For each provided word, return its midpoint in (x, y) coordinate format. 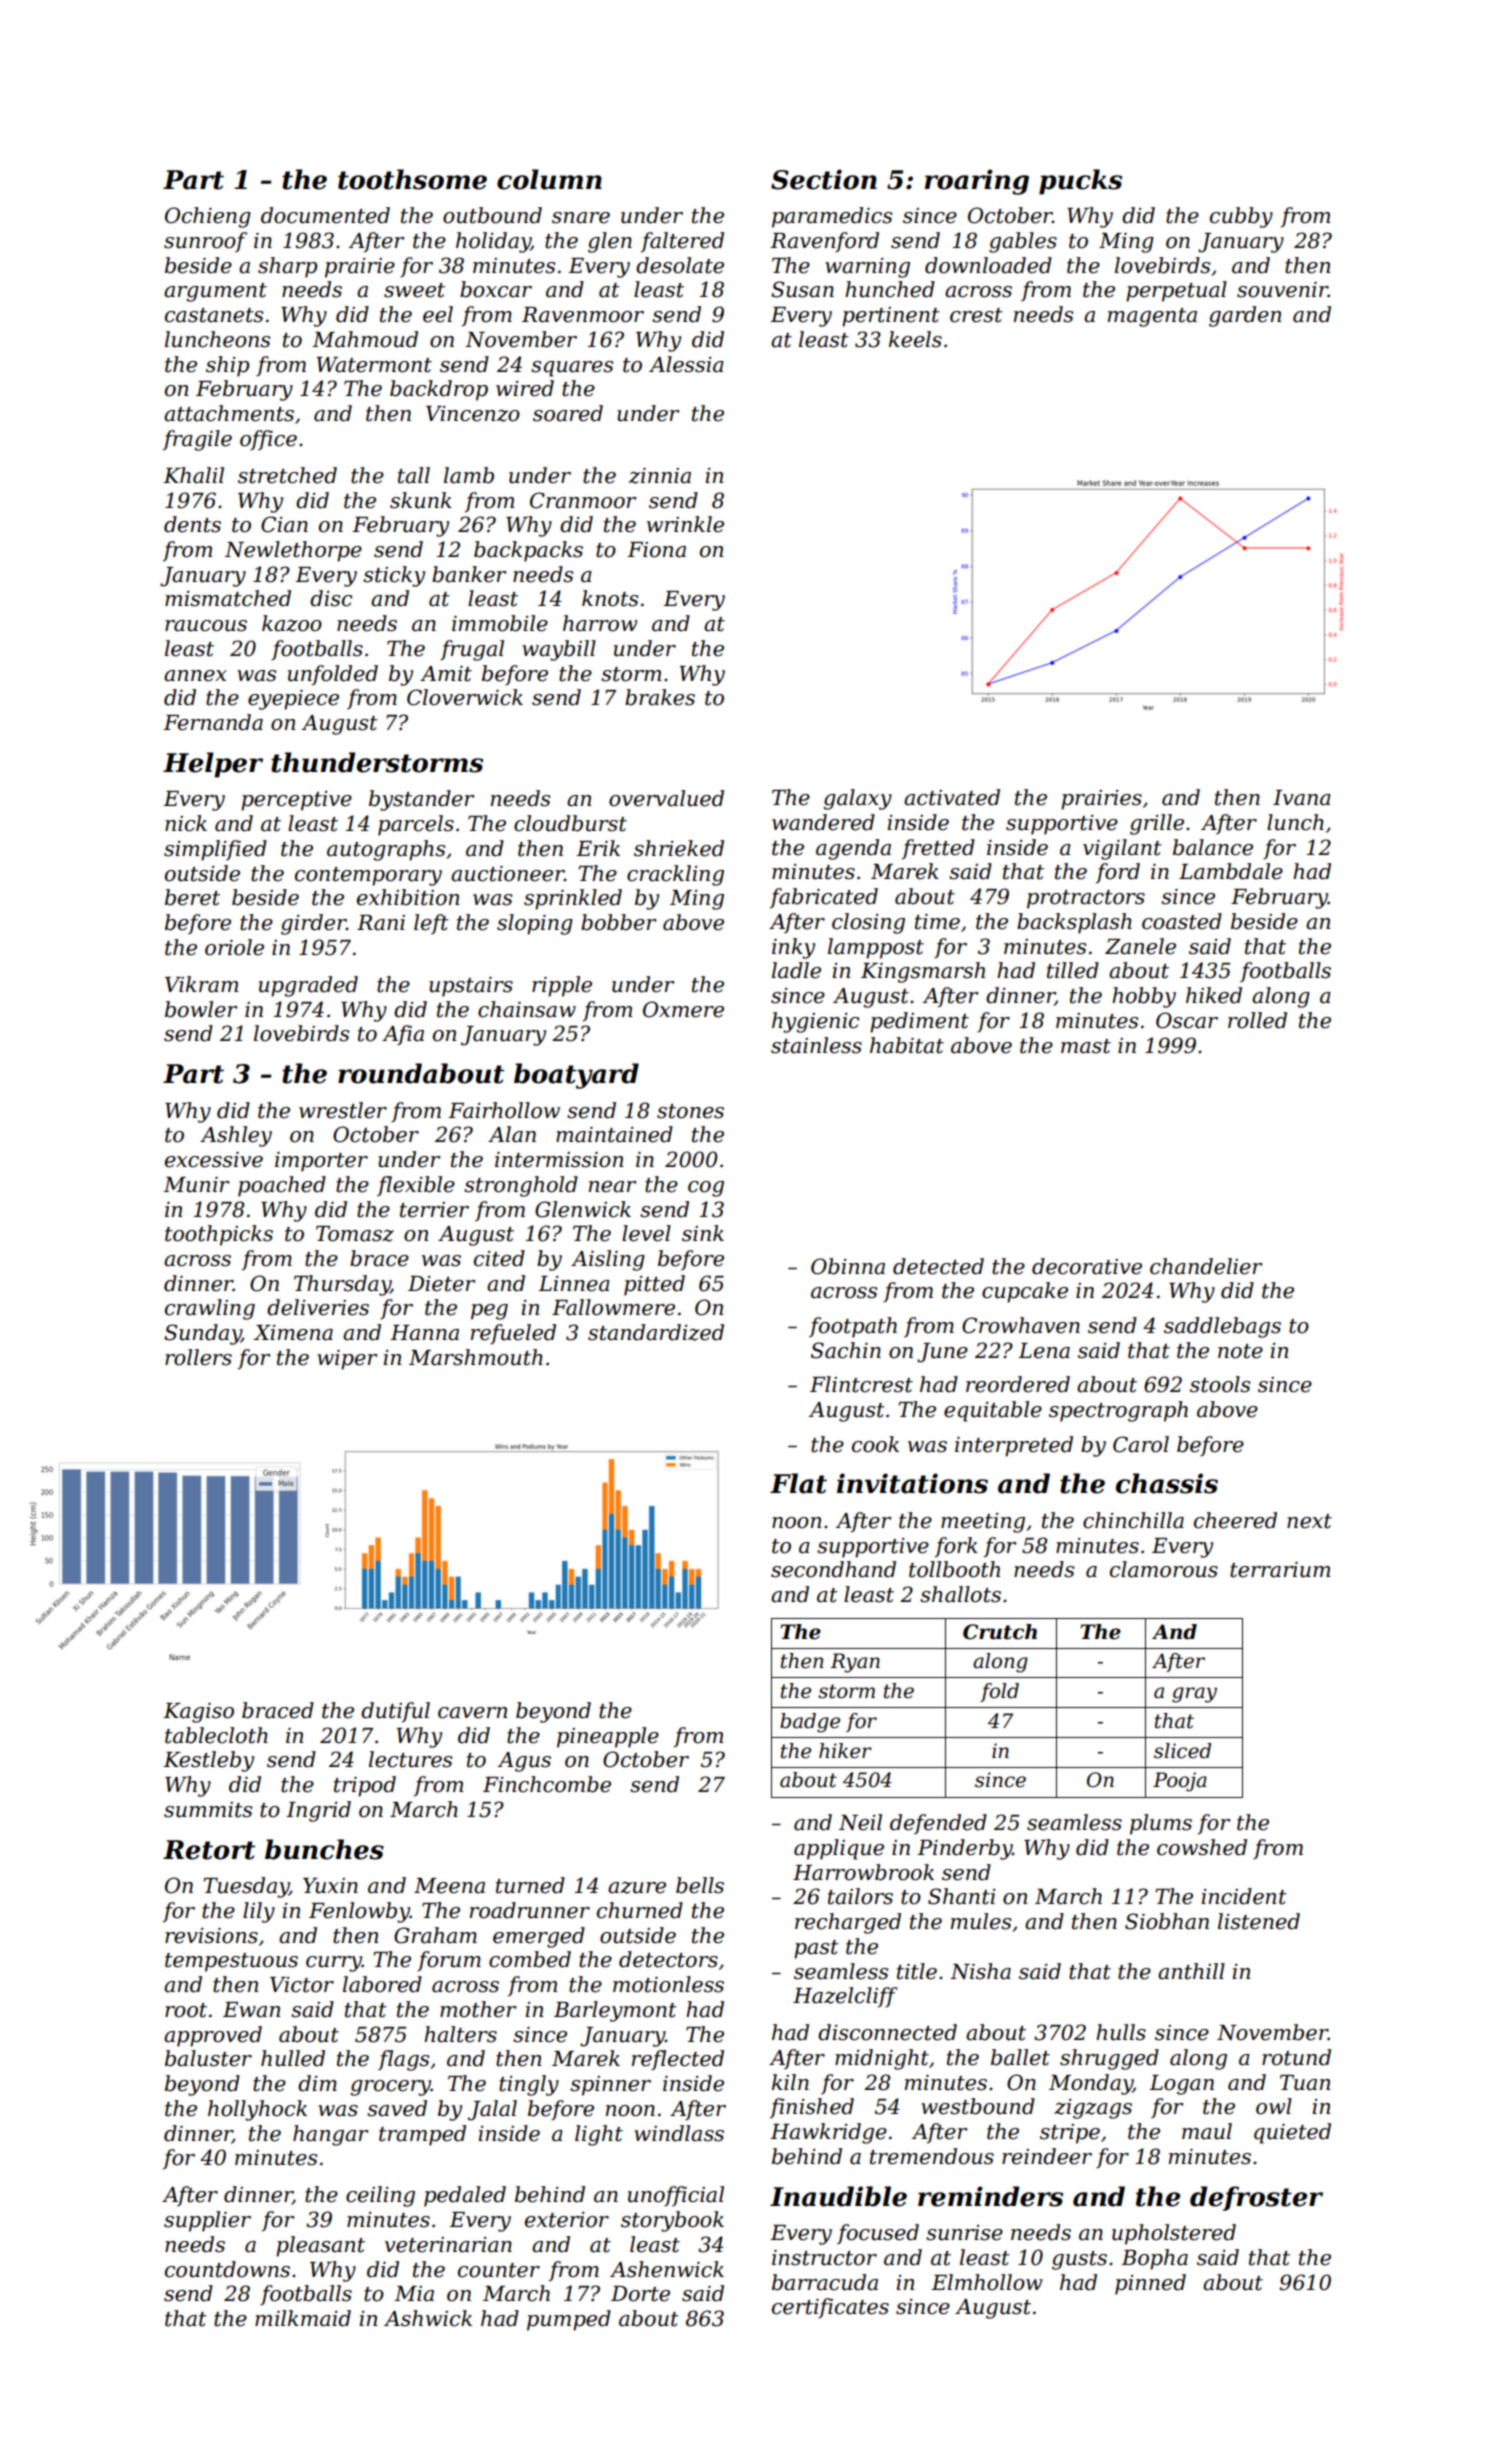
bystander (421, 800)
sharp (287, 267)
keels (915, 339)
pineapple (608, 1737)
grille (1157, 824)
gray (1194, 1695)
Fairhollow (504, 1110)
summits (208, 1810)
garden (1245, 316)
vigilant (1122, 849)
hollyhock (257, 2110)
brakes (660, 697)
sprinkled (573, 899)
